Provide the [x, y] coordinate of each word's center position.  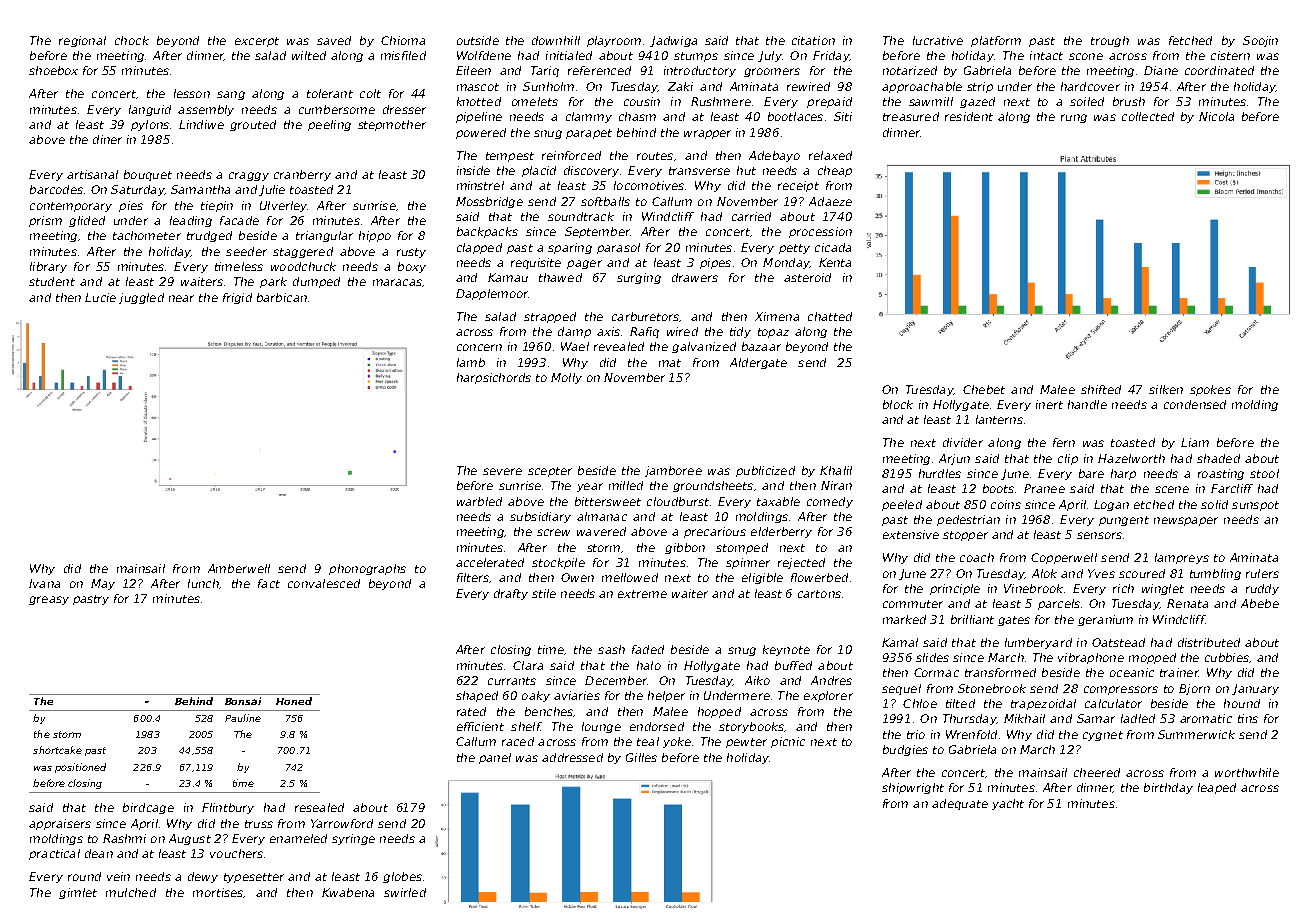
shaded [1218, 458]
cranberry [302, 175]
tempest [510, 157]
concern [479, 347]
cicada [833, 247]
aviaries [577, 695]
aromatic [1206, 718]
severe [502, 471]
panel [495, 758]
